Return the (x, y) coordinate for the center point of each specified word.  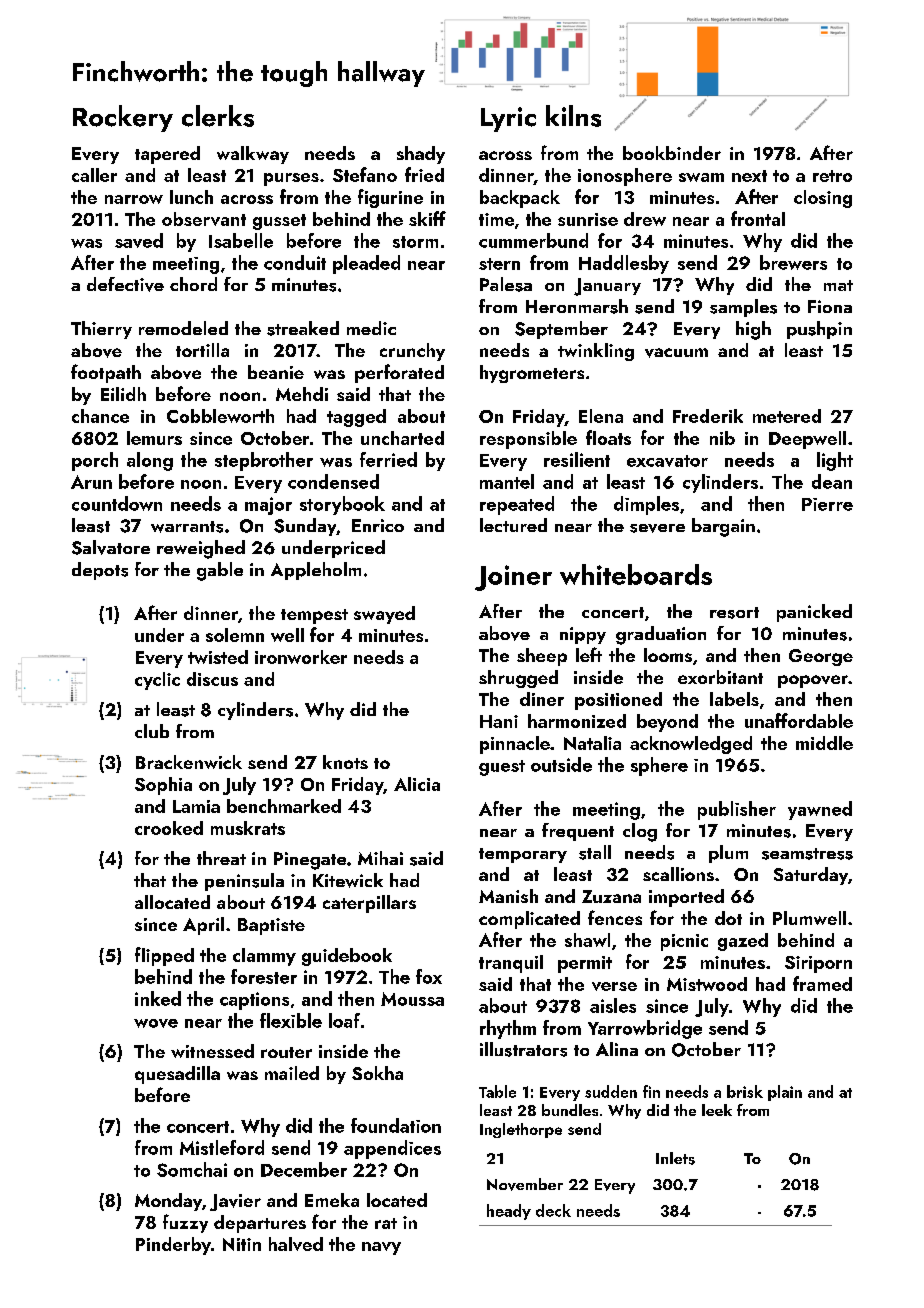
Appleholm (316, 571)
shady (421, 155)
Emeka (332, 1200)
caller (94, 175)
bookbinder (672, 153)
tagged (356, 418)
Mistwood (707, 984)
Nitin (242, 1244)
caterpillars (369, 904)
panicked (814, 613)
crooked (169, 828)
